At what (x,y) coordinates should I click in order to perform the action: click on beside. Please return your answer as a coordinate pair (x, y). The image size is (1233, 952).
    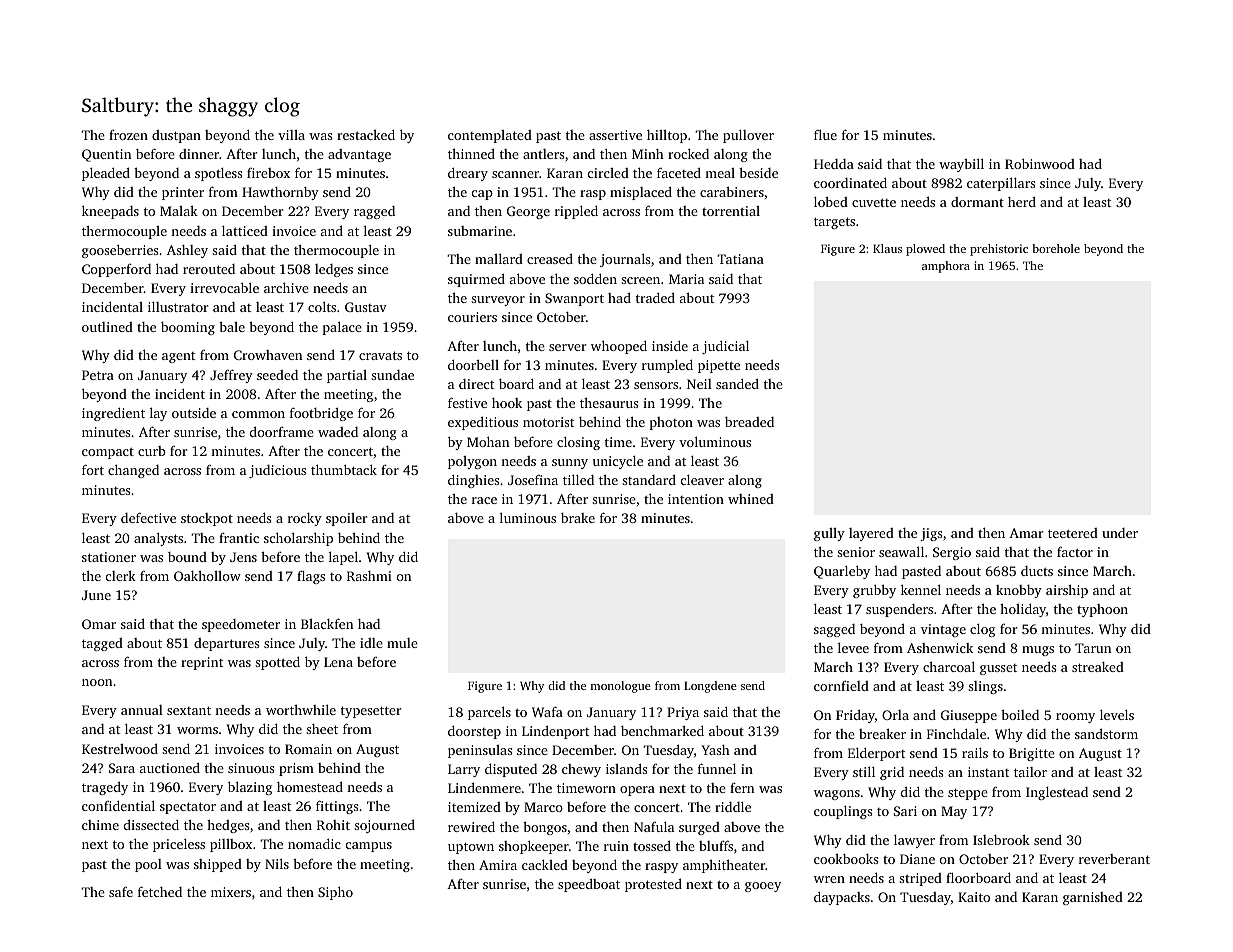
    Looking at the image, I should click on (758, 173).
